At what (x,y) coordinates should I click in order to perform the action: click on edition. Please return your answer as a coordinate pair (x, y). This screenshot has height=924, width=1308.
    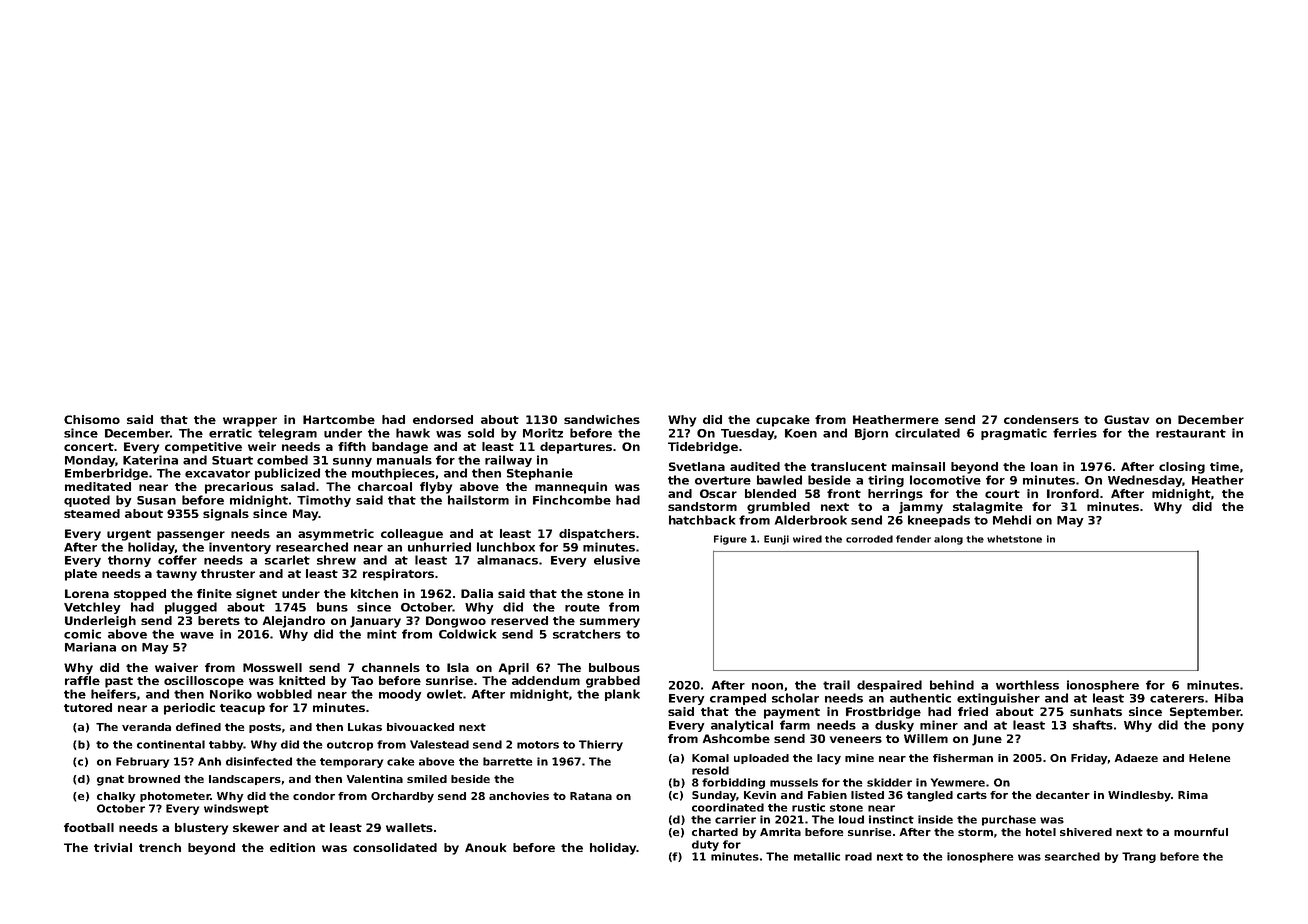
    Looking at the image, I should click on (292, 847).
